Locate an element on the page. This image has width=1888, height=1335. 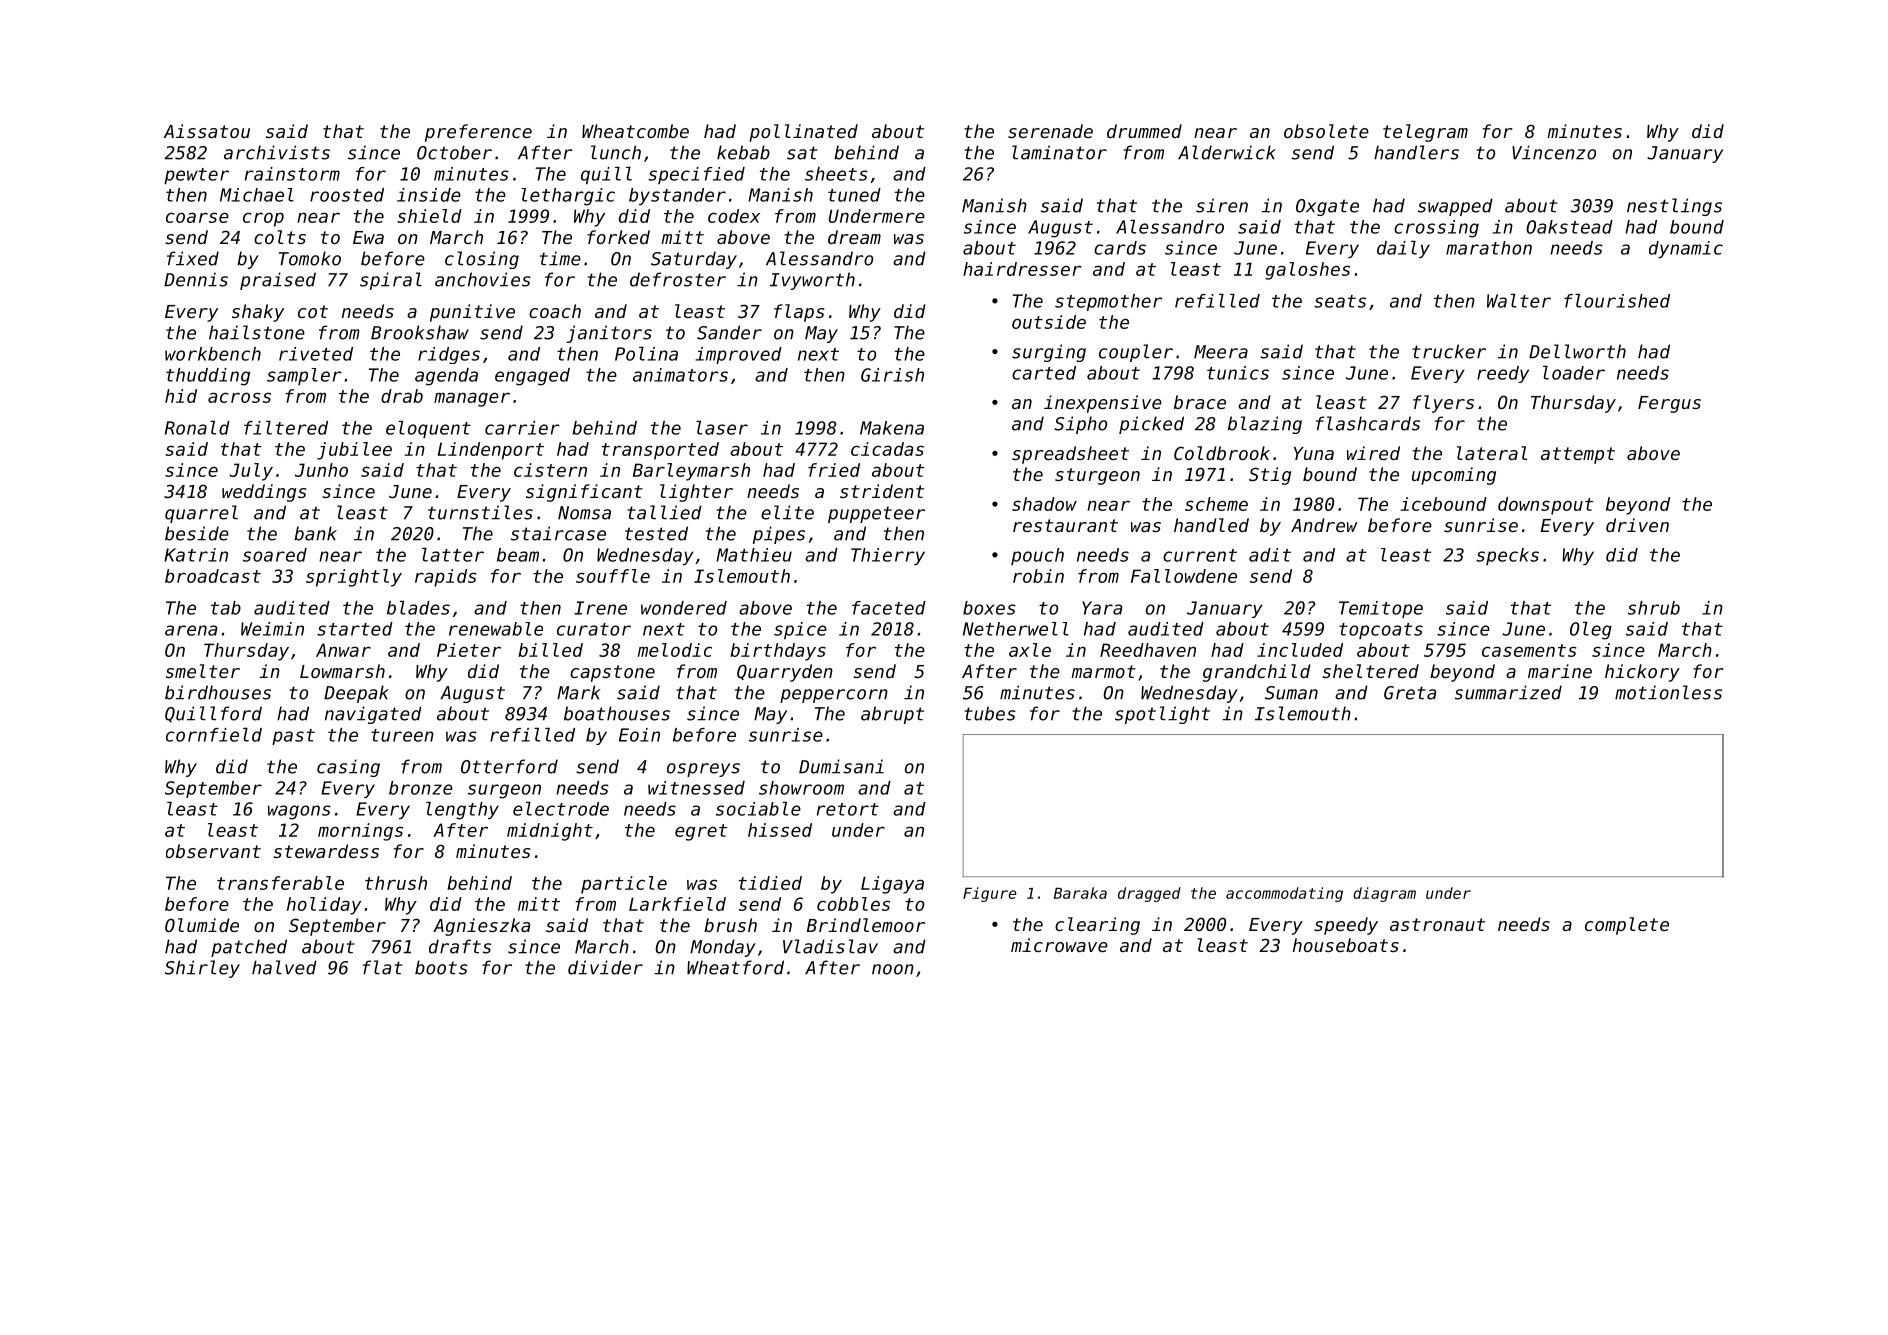
noon is located at coordinates (893, 969).
